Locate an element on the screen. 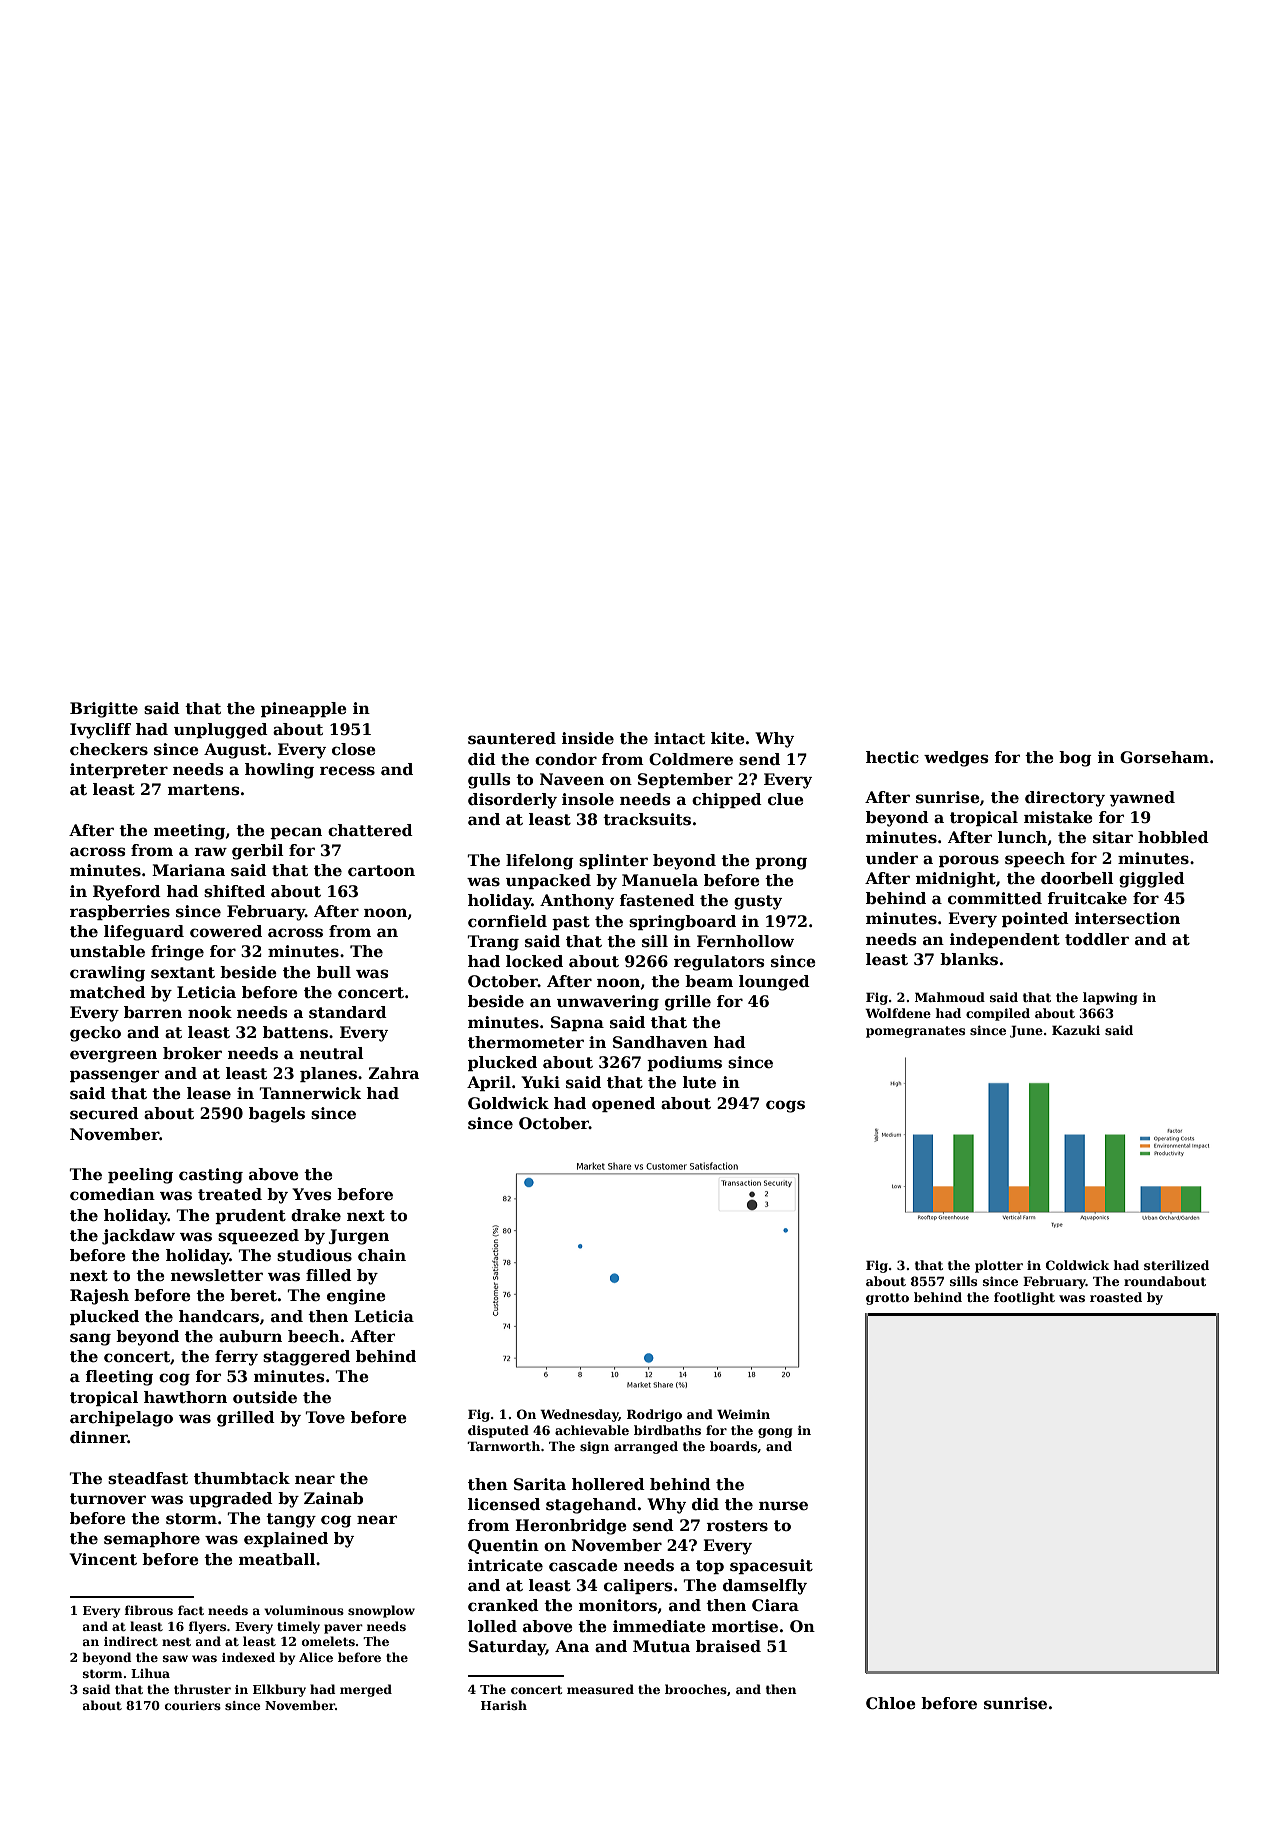  tracksuits is located at coordinates (647, 819).
